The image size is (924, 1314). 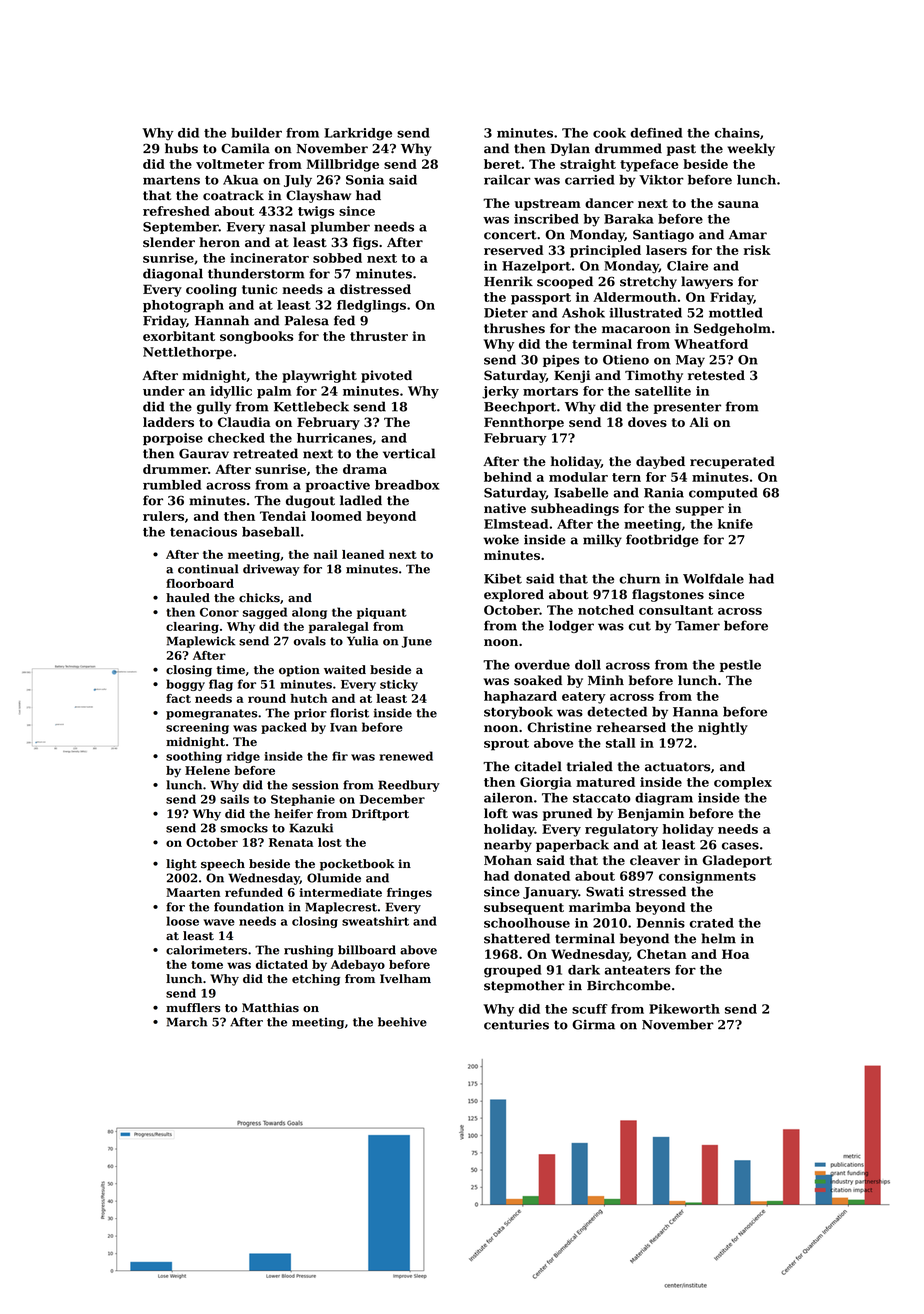 I want to click on sails, so click(x=234, y=799).
